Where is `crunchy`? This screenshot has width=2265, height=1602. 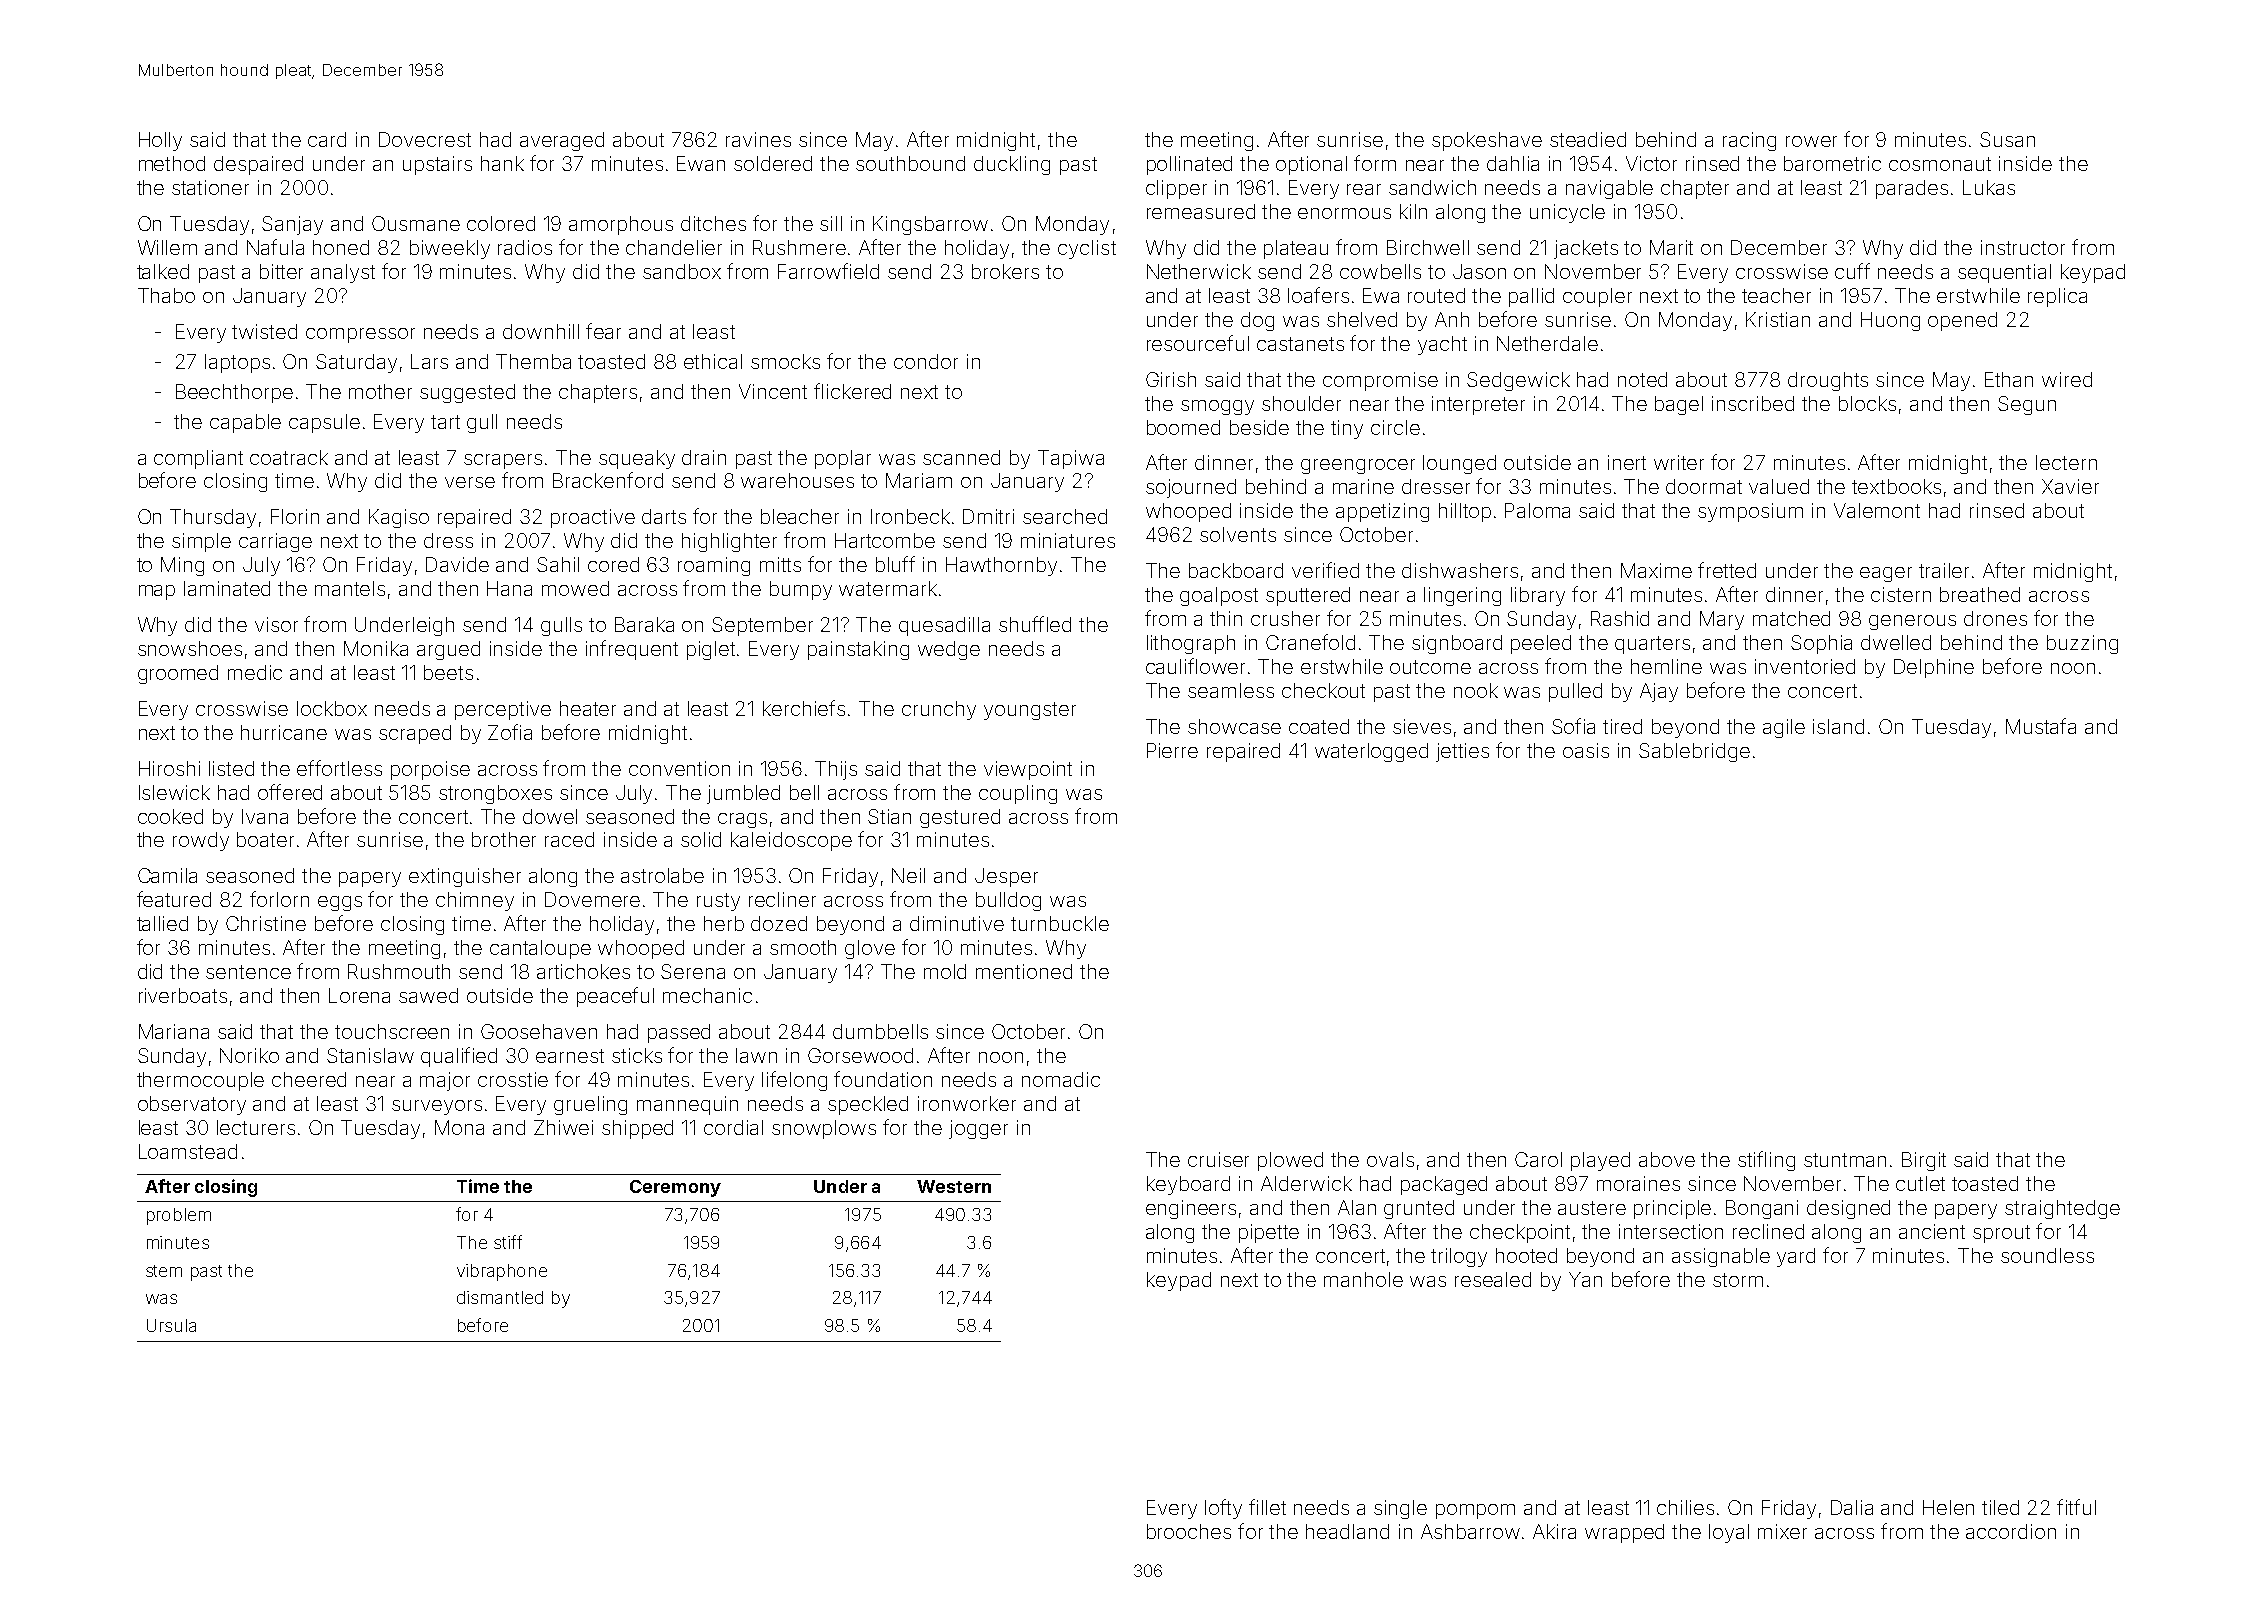
crunchy is located at coordinates (939, 710).
